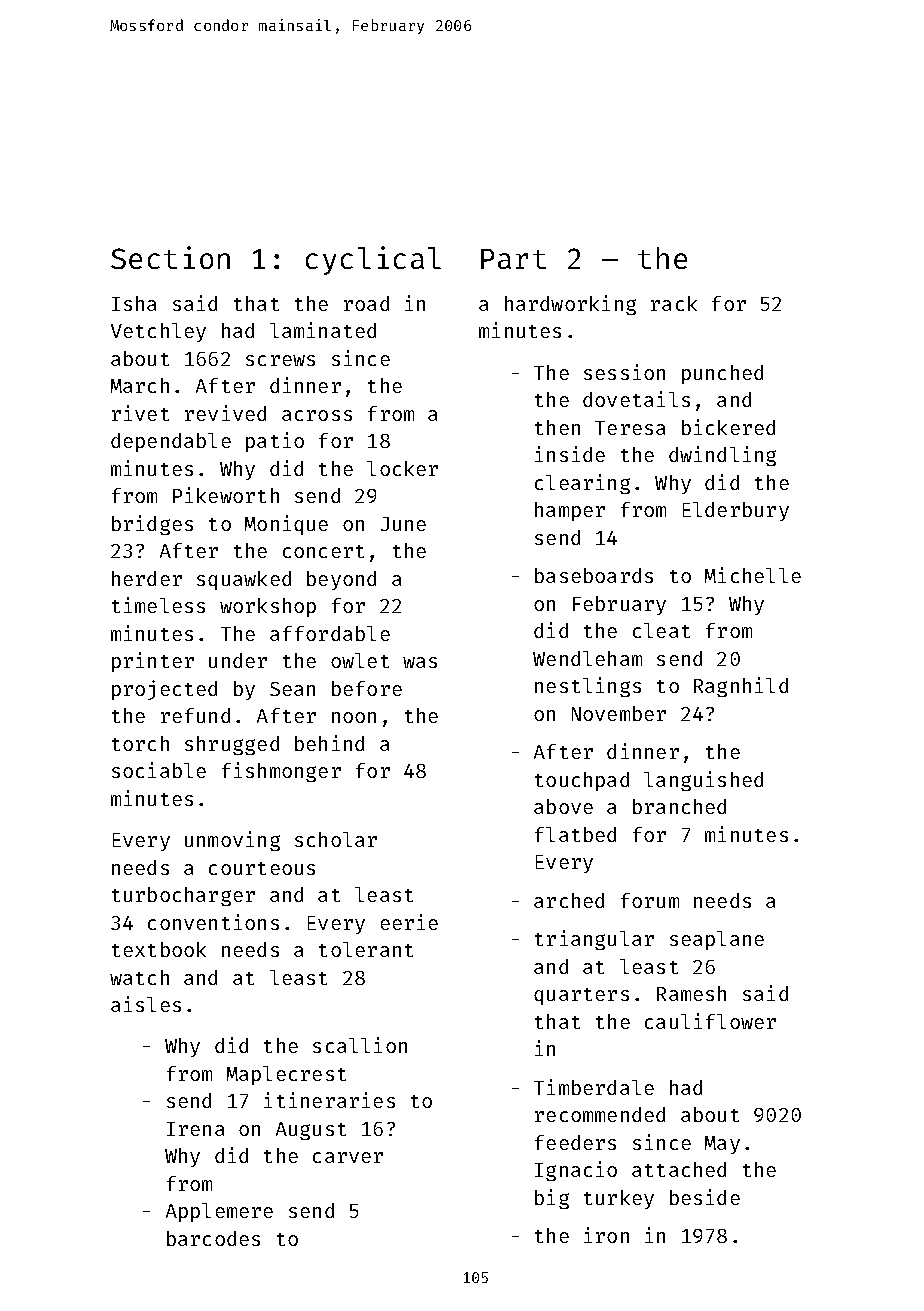 This image has height=1311, width=924. What do you see at coordinates (722, 456) in the image?
I see `dwindling` at bounding box center [722, 456].
